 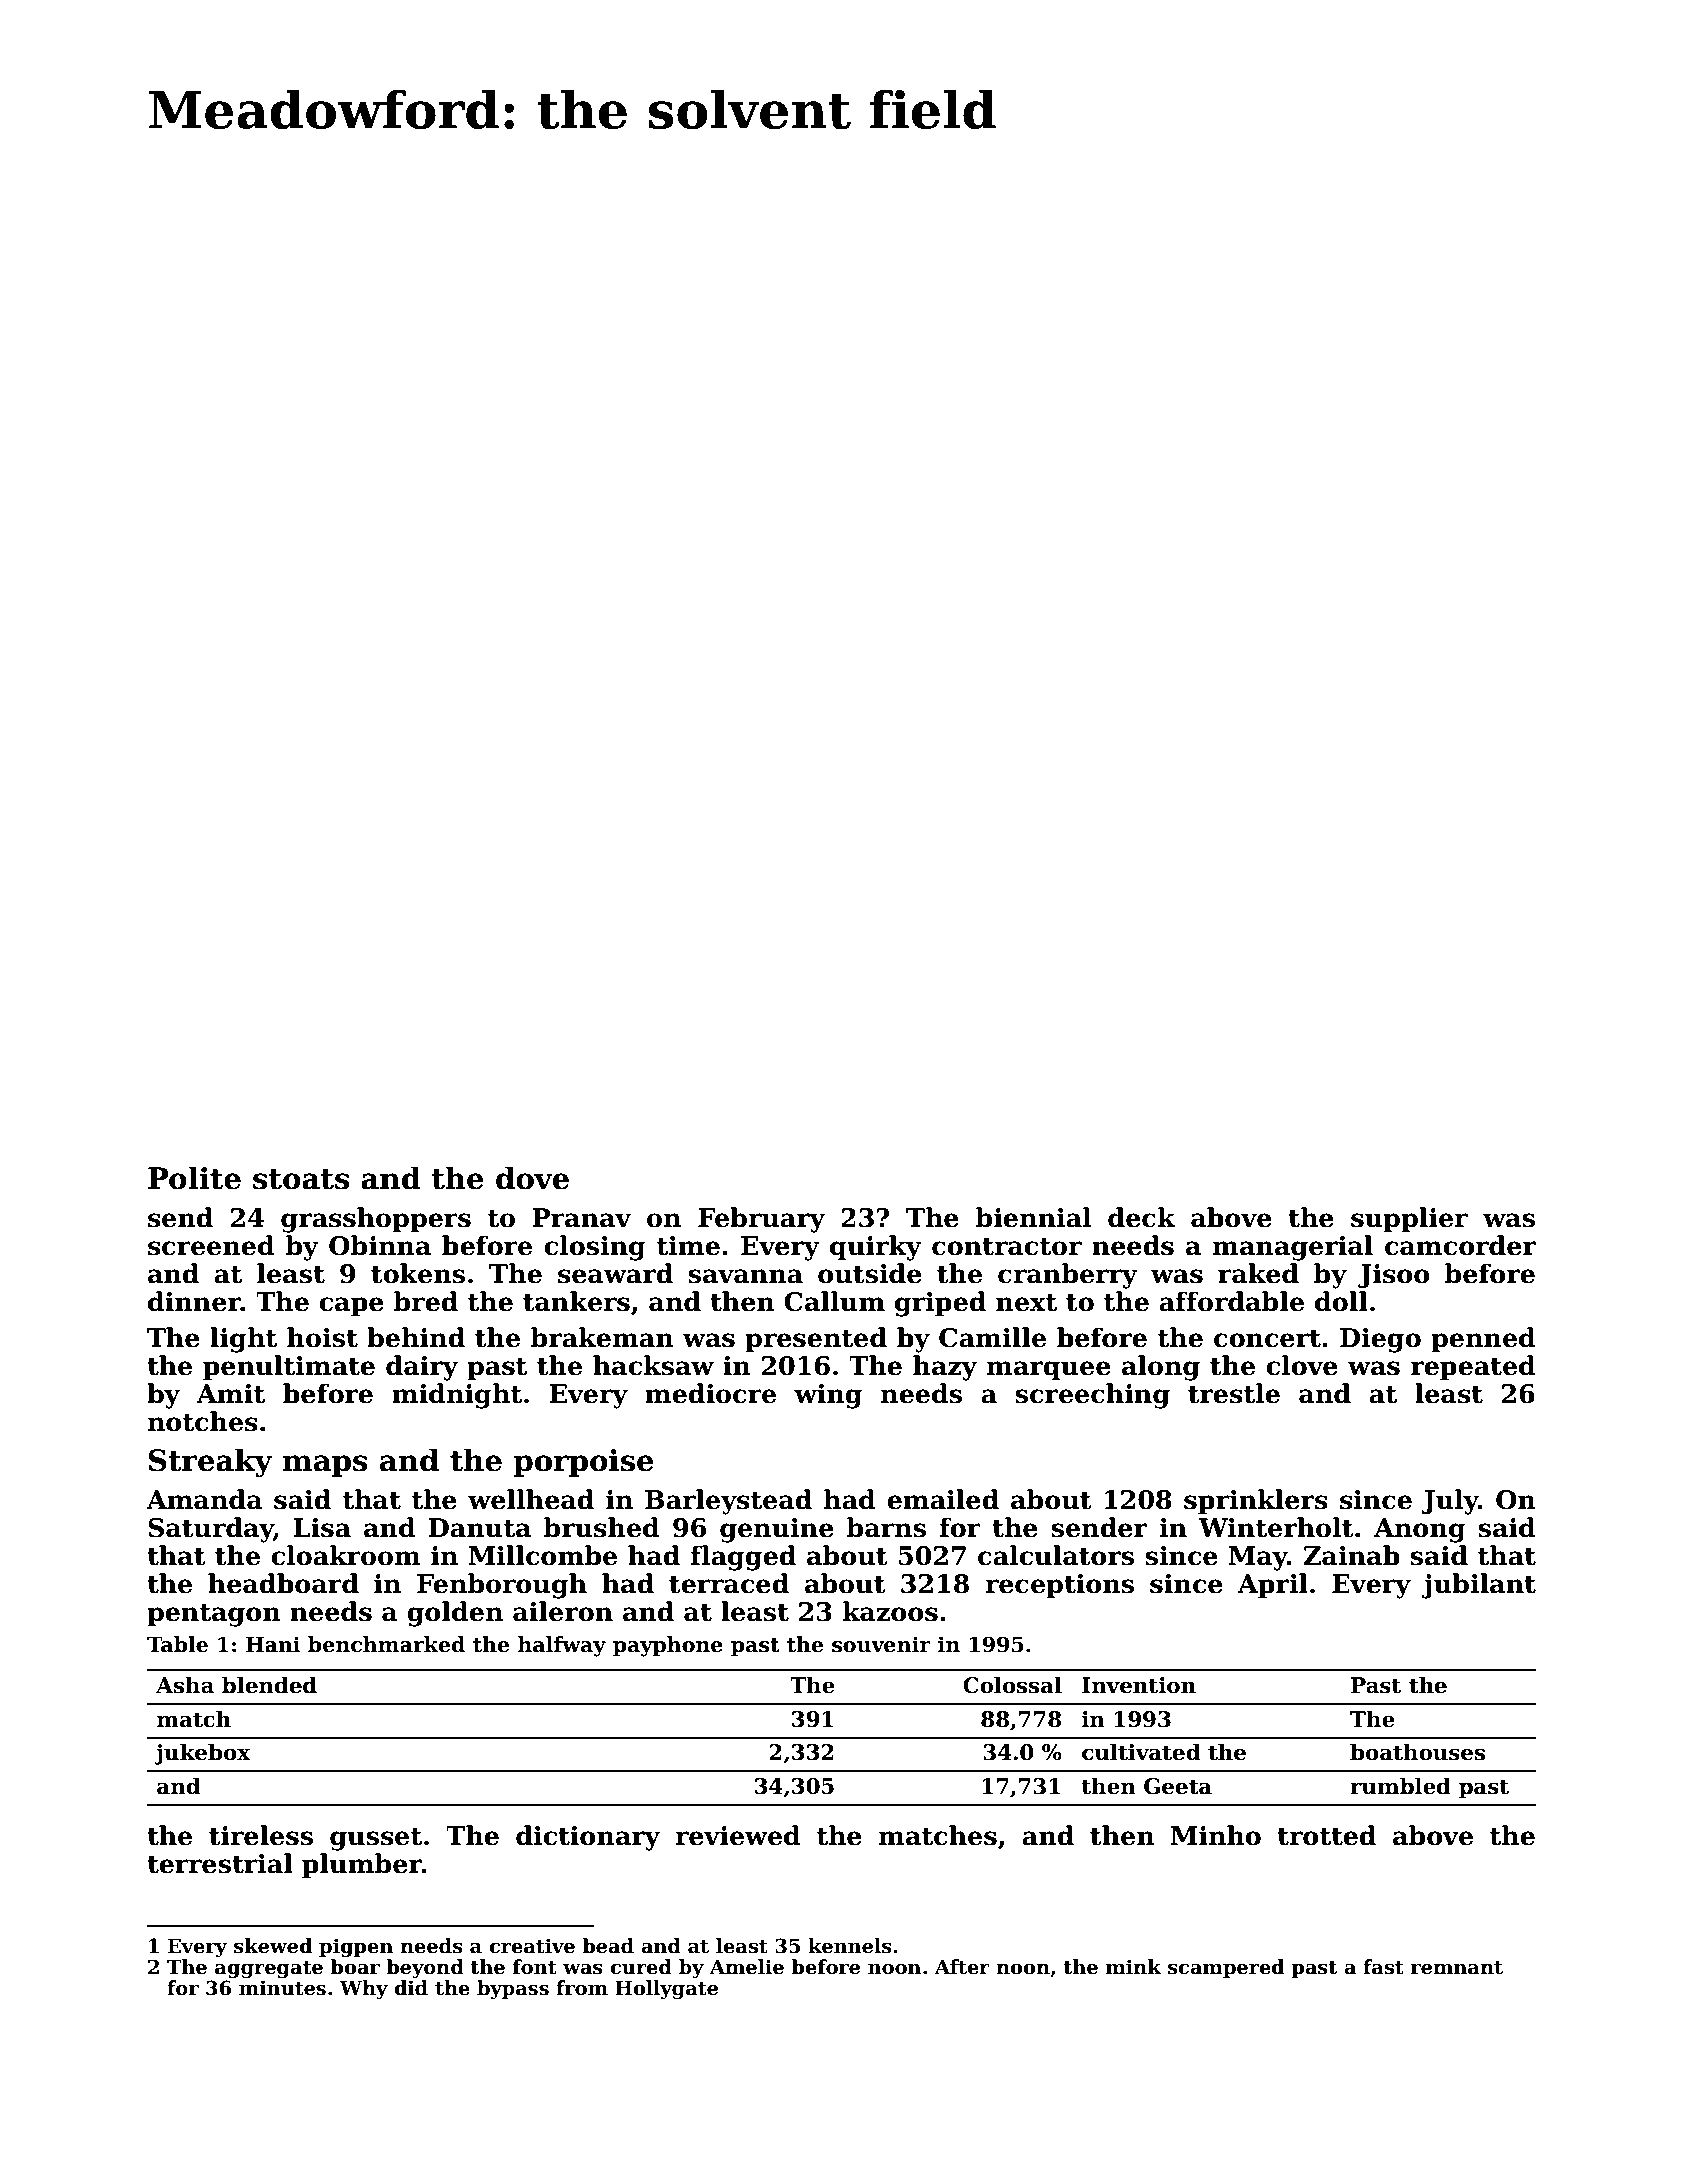 I want to click on Anong, so click(x=1420, y=1530).
